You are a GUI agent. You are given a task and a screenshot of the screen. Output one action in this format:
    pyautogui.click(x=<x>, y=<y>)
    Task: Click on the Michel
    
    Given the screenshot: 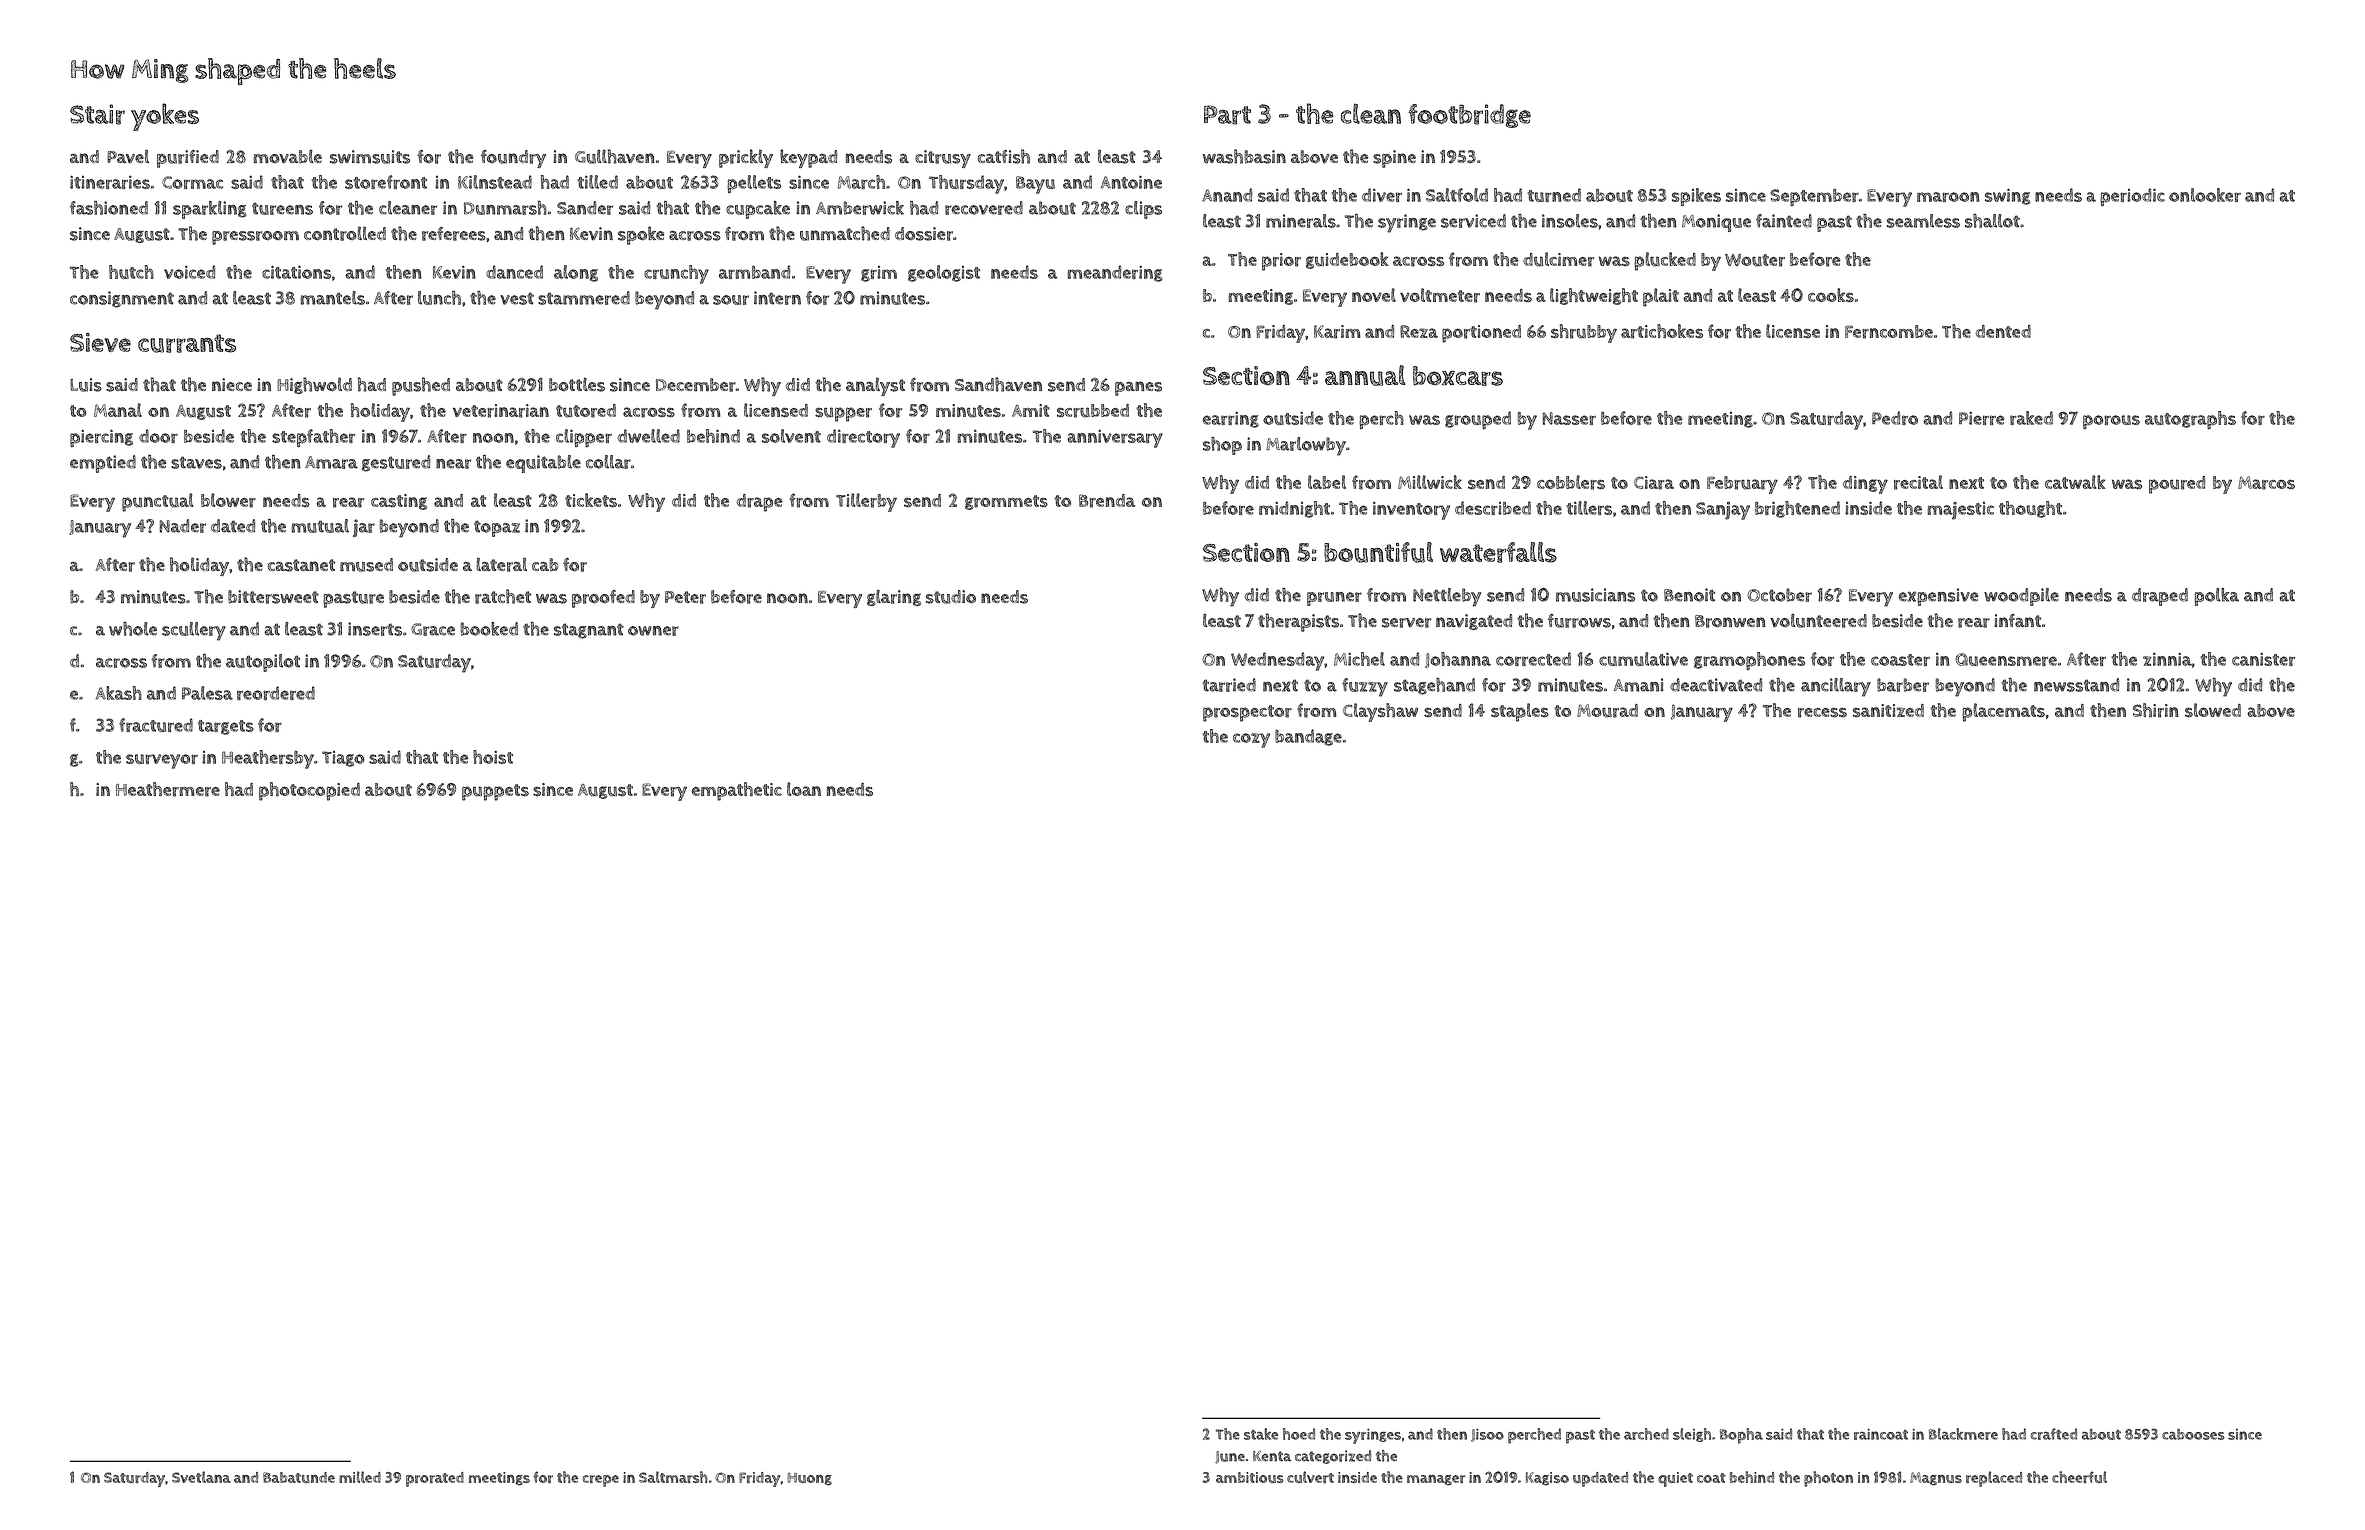 What is the action you would take?
    pyautogui.click(x=1359, y=659)
